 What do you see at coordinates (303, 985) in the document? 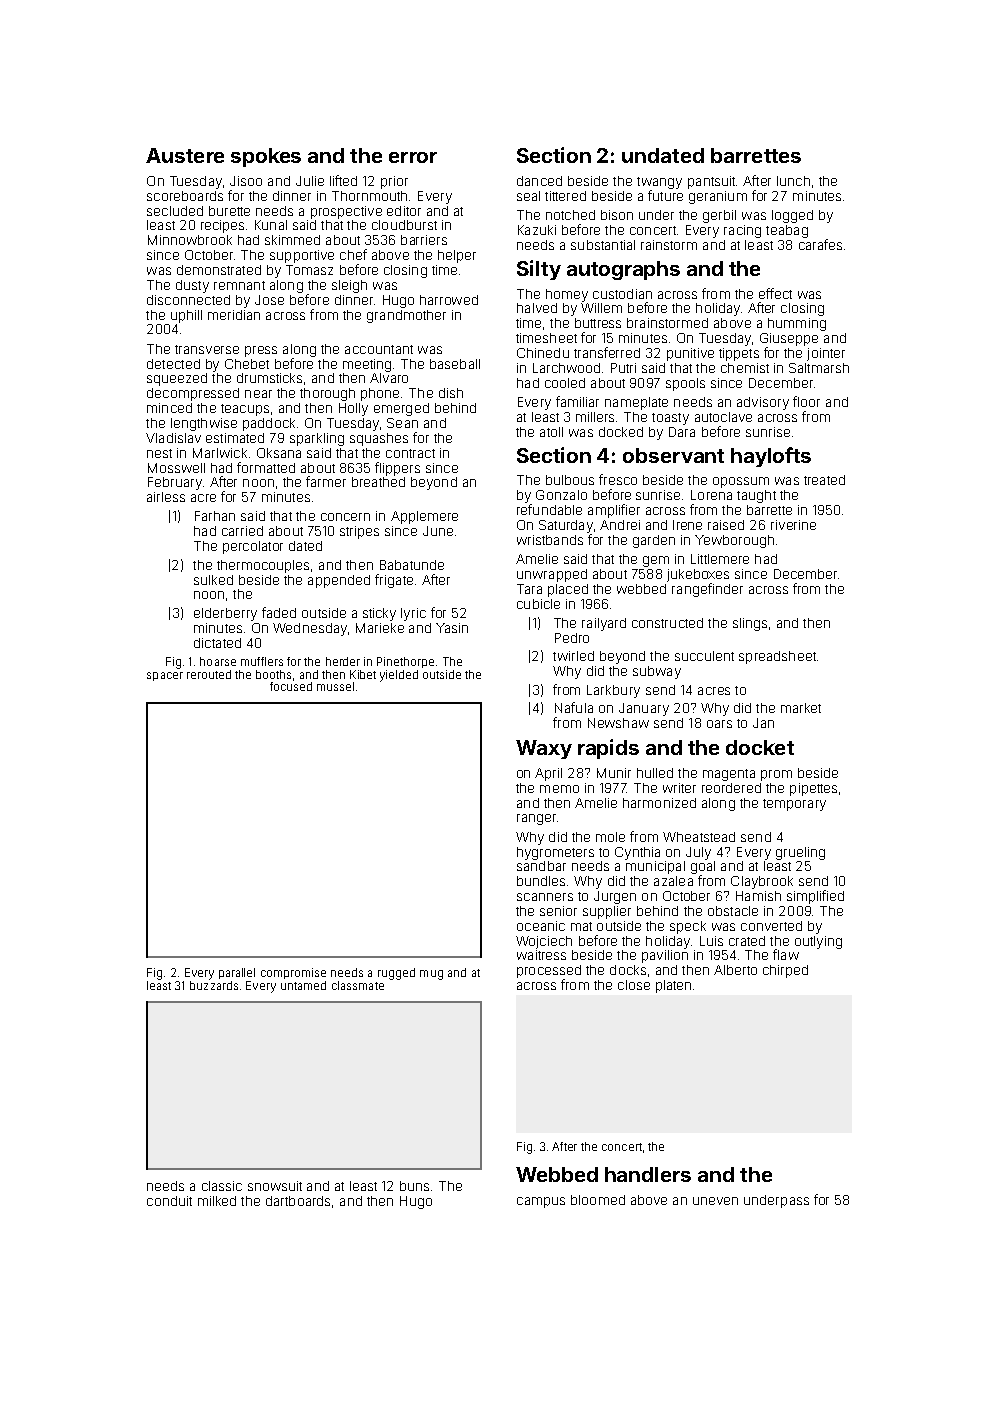
I see `untamed` at bounding box center [303, 985].
